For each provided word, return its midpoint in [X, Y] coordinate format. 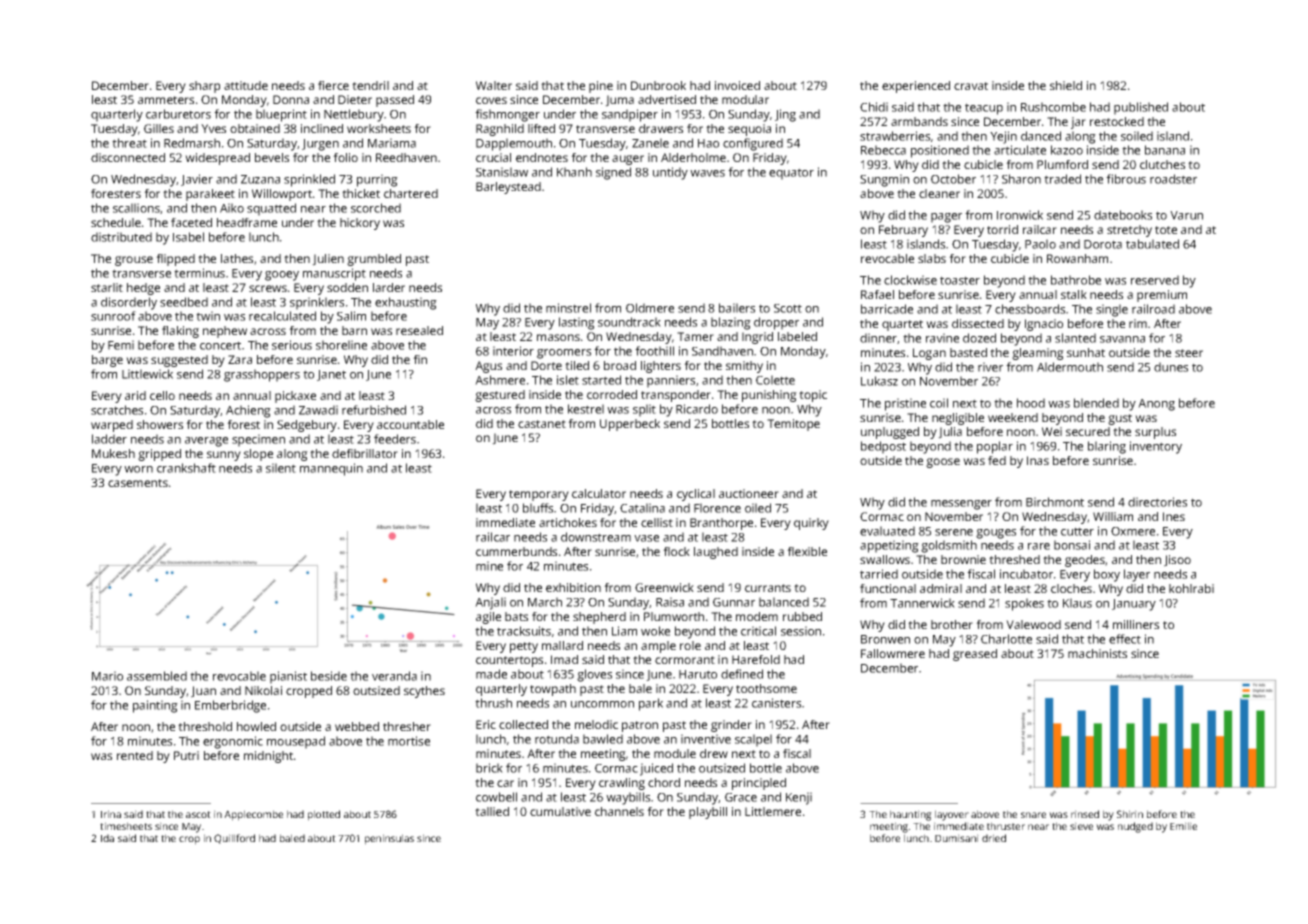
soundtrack [629, 322]
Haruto [698, 674]
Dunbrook [658, 85]
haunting [911, 815]
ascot [198, 814]
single [1112, 310]
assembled [157, 676]
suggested [179, 361]
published [1141, 108]
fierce [333, 85]
